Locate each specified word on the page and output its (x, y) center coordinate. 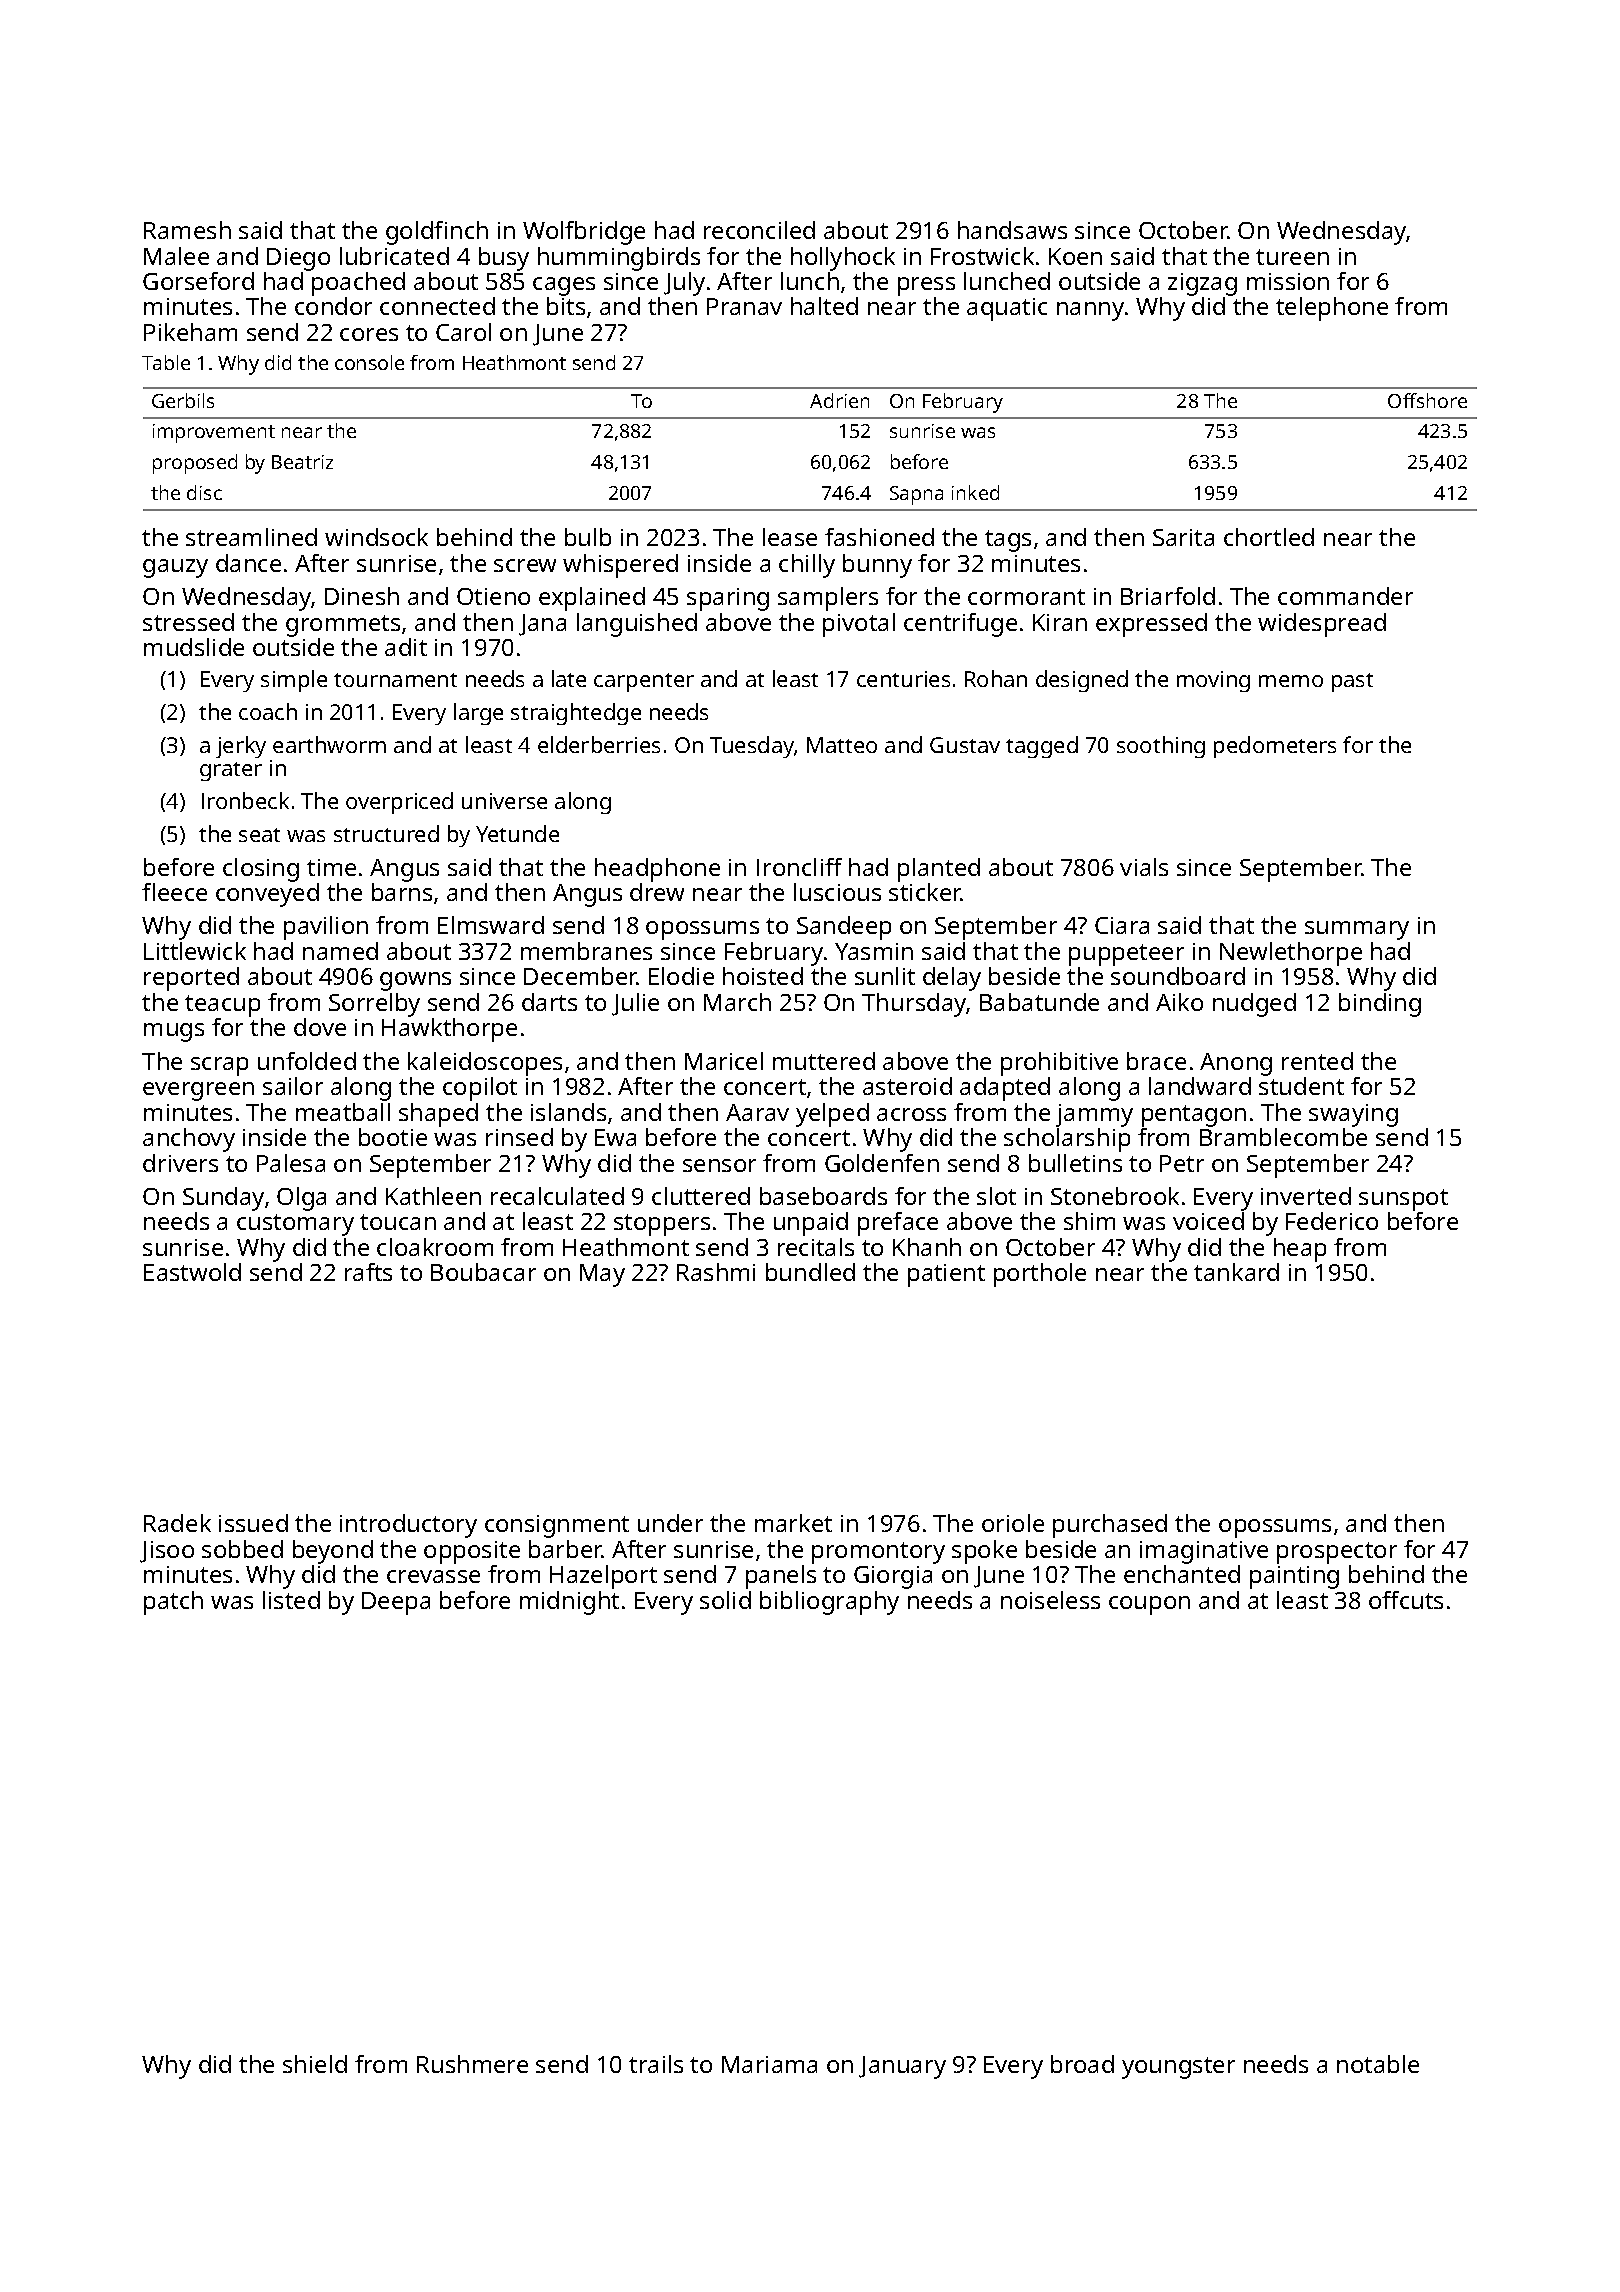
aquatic (1007, 309)
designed (1082, 681)
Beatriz (302, 462)
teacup (222, 1006)
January (902, 2067)
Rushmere (472, 2064)
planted (939, 870)
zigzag (1202, 284)
